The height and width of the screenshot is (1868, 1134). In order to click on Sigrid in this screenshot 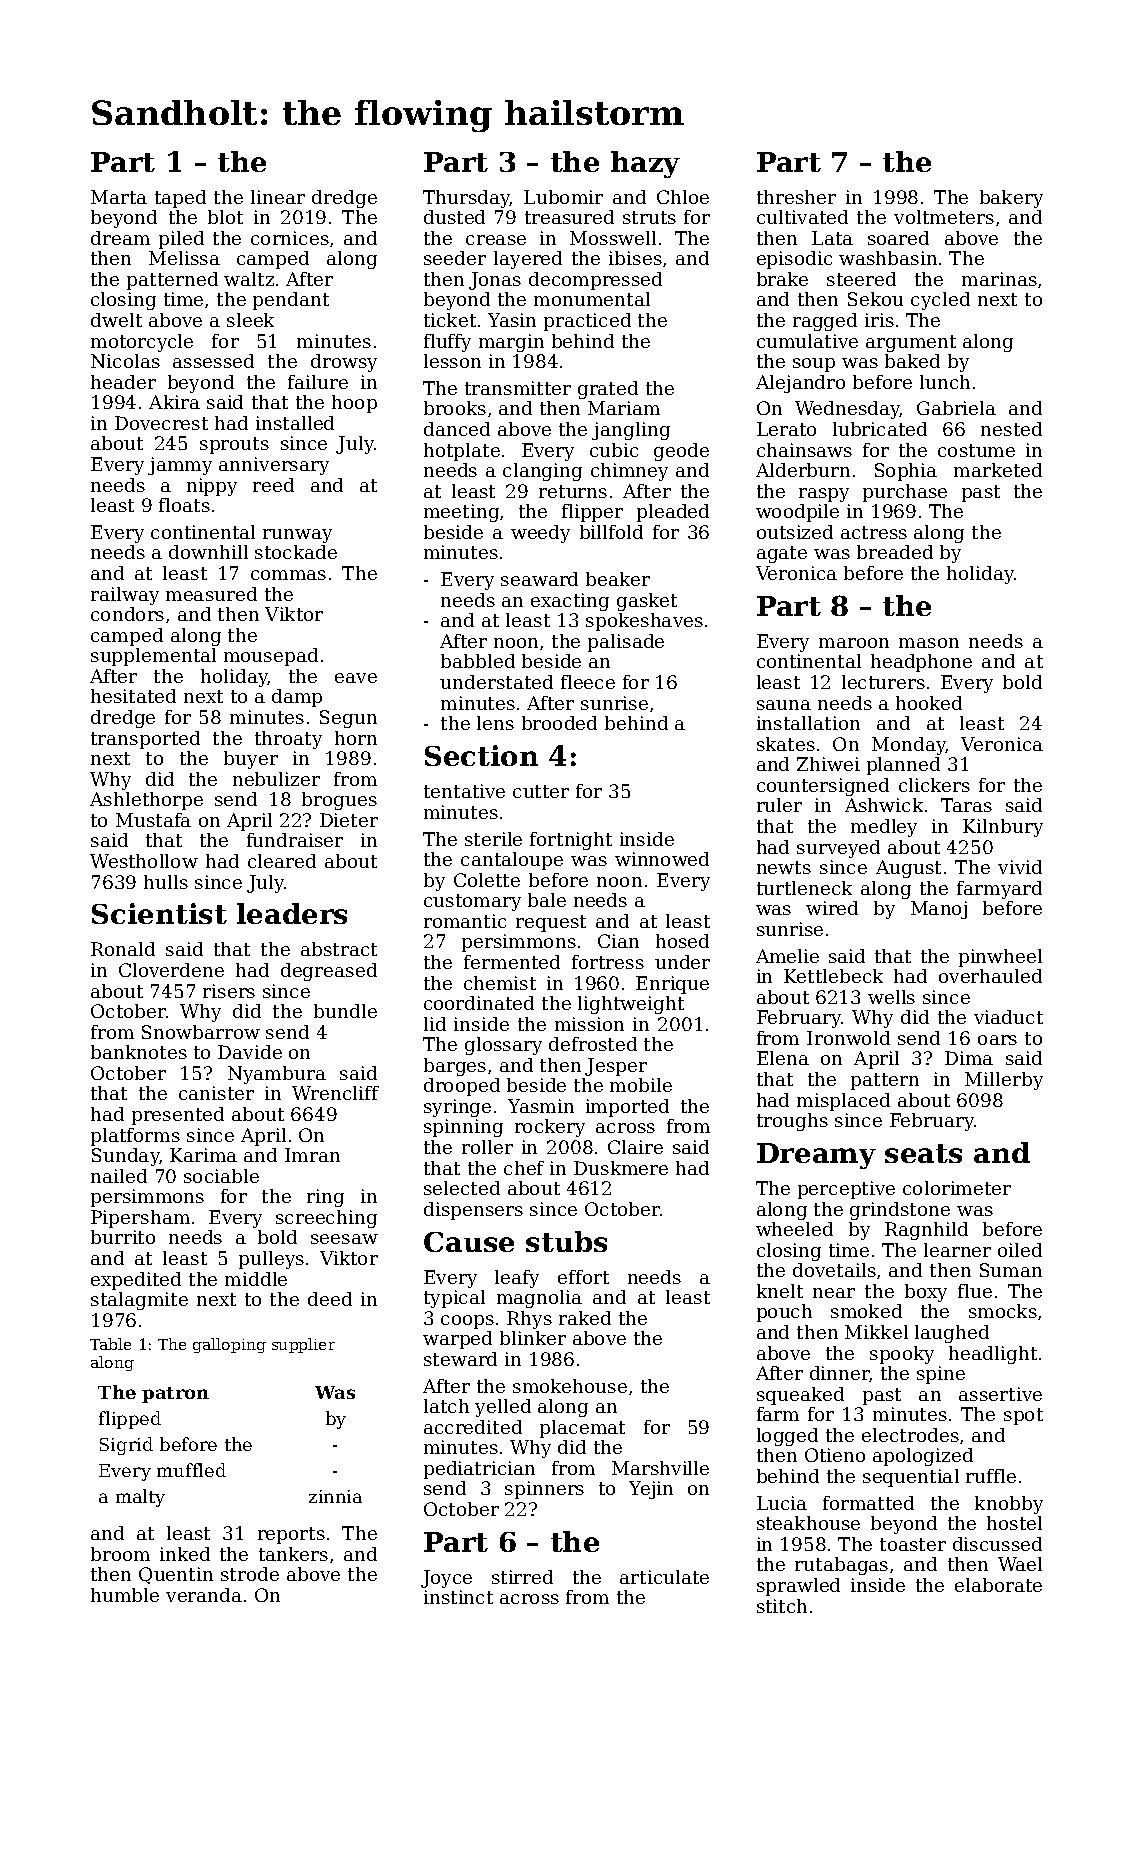, I will do `click(126, 1446)`.
